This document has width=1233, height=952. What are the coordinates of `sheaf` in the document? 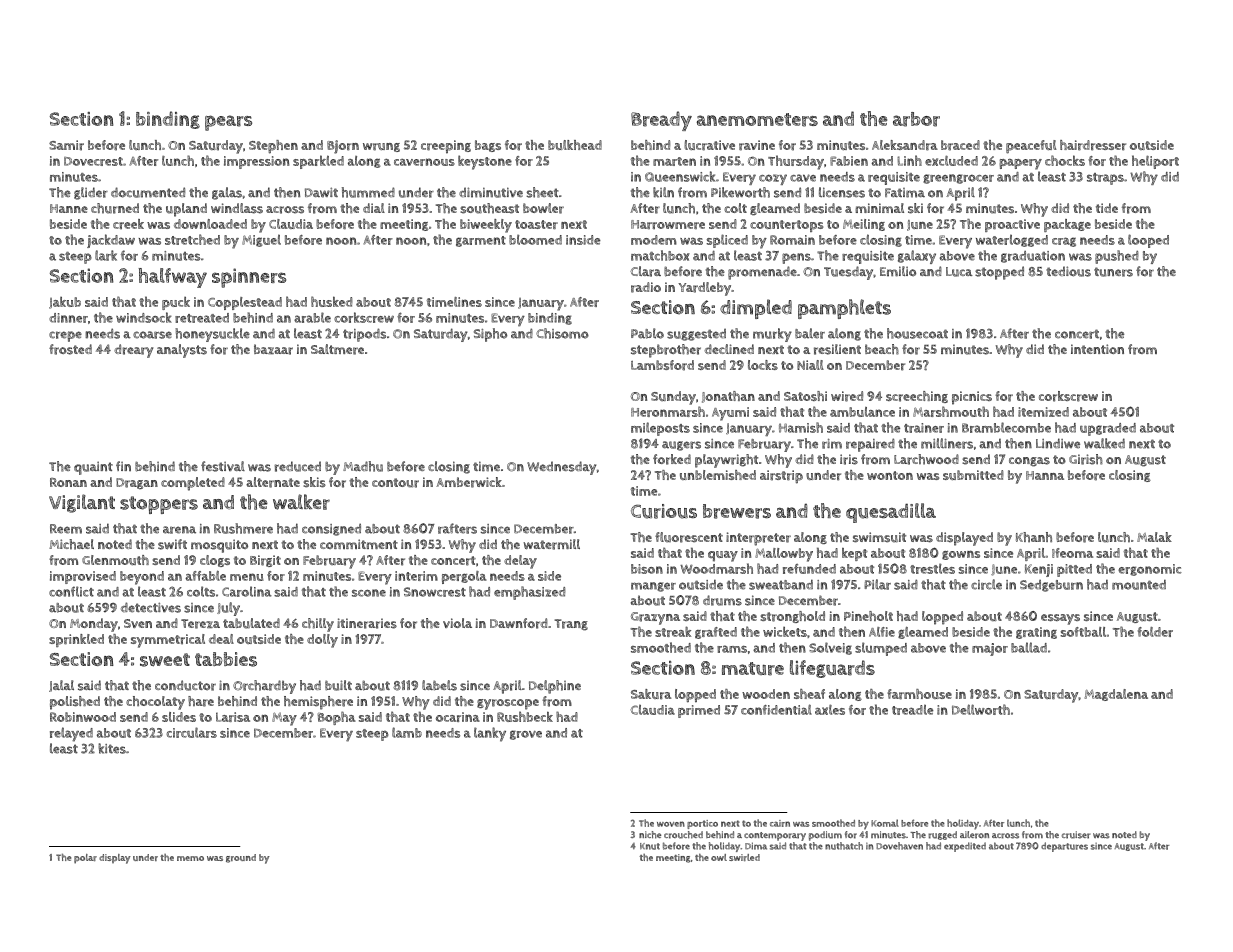 It's located at (809, 694).
